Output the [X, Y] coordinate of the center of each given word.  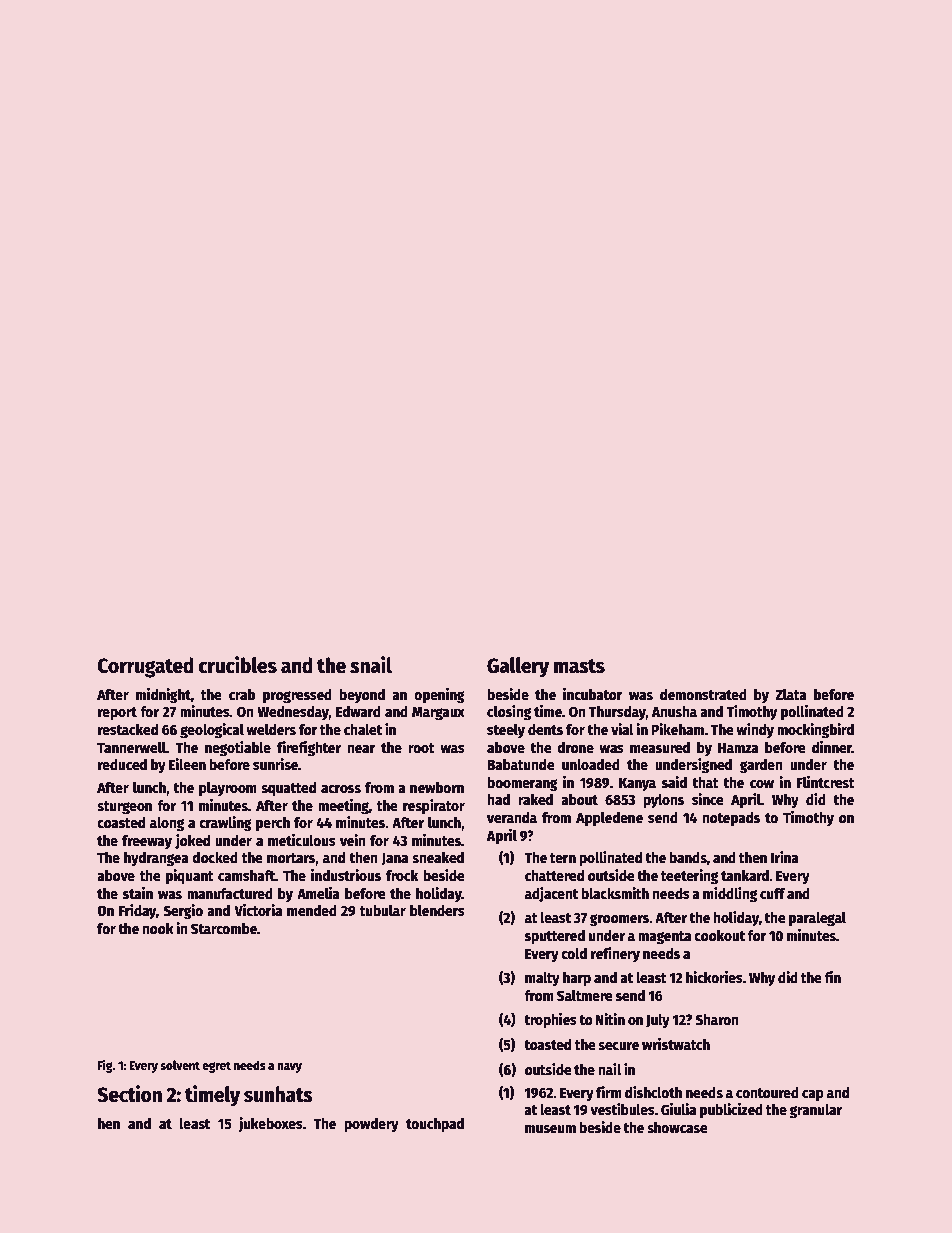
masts [579, 666]
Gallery [518, 667]
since [708, 799]
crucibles [237, 665]
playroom [228, 789]
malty [542, 979]
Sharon [716, 1019]
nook [158, 928]
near [361, 749]
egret [216, 1067]
